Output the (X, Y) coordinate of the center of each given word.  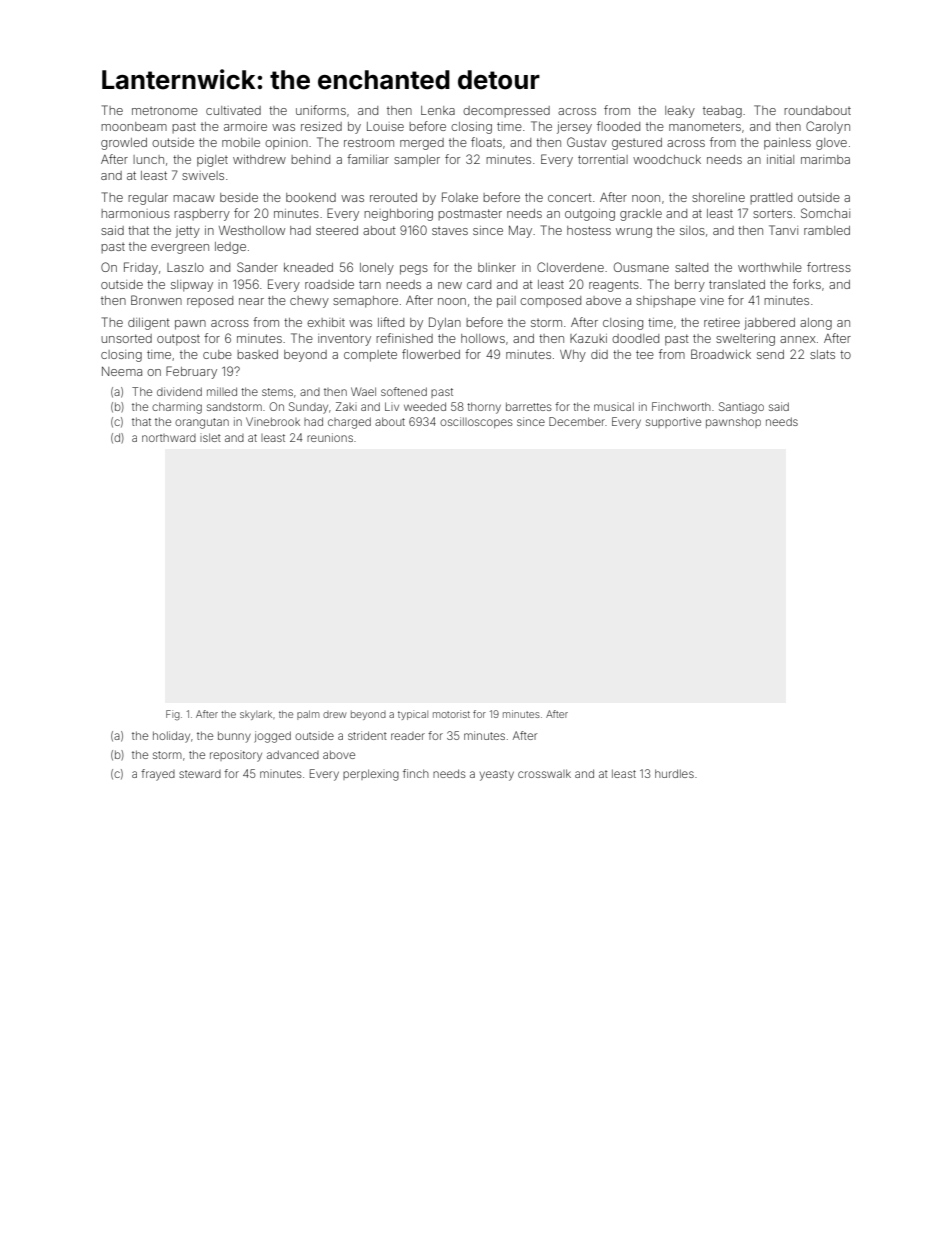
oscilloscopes (476, 422)
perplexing (371, 775)
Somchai (825, 213)
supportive (673, 422)
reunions (330, 437)
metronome (165, 111)
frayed (158, 775)
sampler (417, 161)
